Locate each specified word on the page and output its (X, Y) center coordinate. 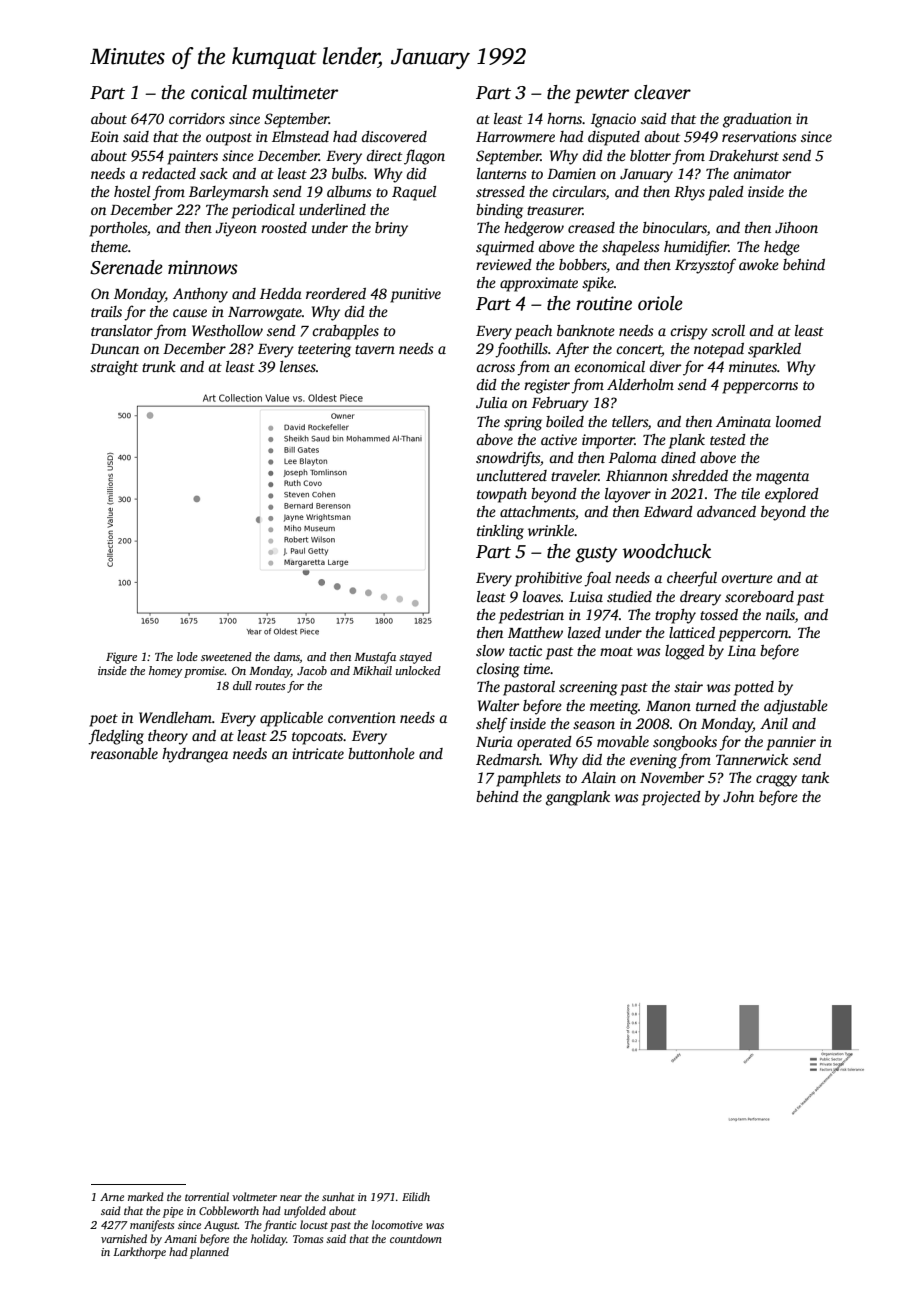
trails (106, 311)
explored (792, 495)
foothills (521, 350)
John (738, 796)
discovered (394, 136)
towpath (502, 495)
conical (219, 92)
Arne (112, 1197)
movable (623, 741)
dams (287, 657)
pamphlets (528, 779)
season (594, 725)
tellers (630, 421)
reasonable (124, 753)
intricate (318, 753)
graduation (757, 120)
